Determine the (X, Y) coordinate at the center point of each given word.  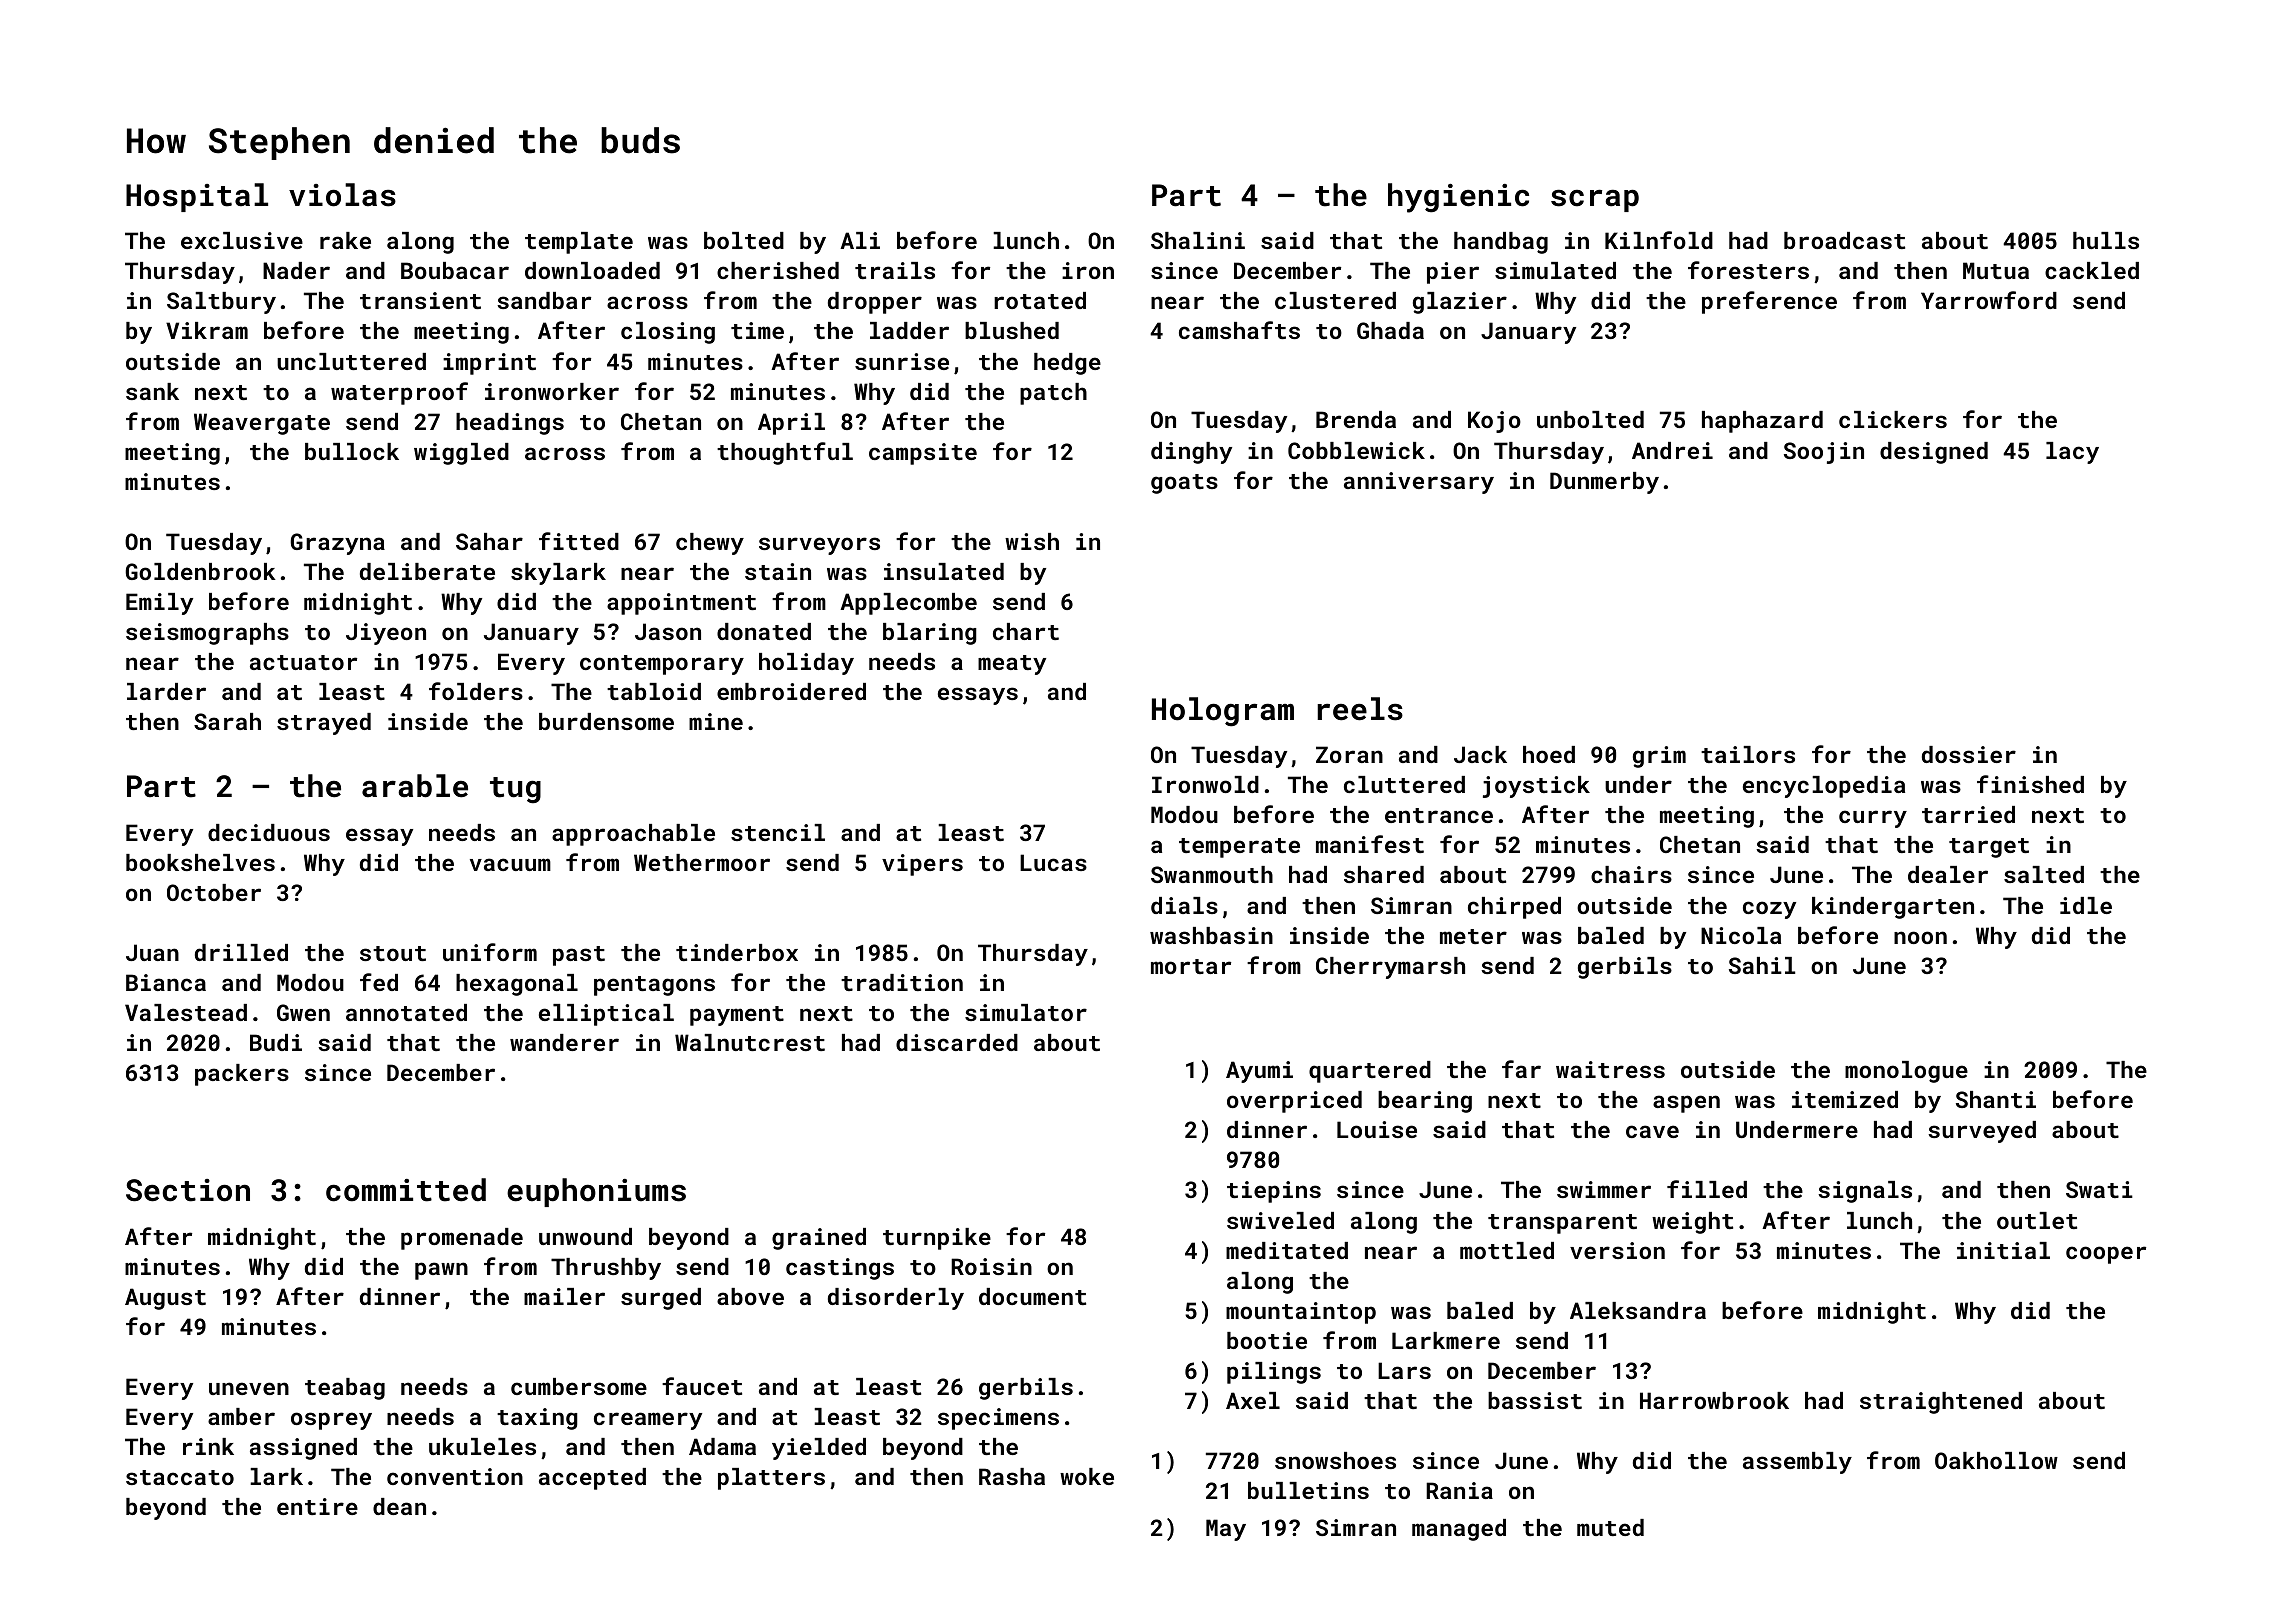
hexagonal (517, 985)
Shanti (1996, 1099)
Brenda (1356, 419)
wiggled (461, 454)
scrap (1595, 200)
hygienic (1458, 198)
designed (1934, 453)
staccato (180, 1477)
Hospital (197, 197)
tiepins (1274, 1192)
